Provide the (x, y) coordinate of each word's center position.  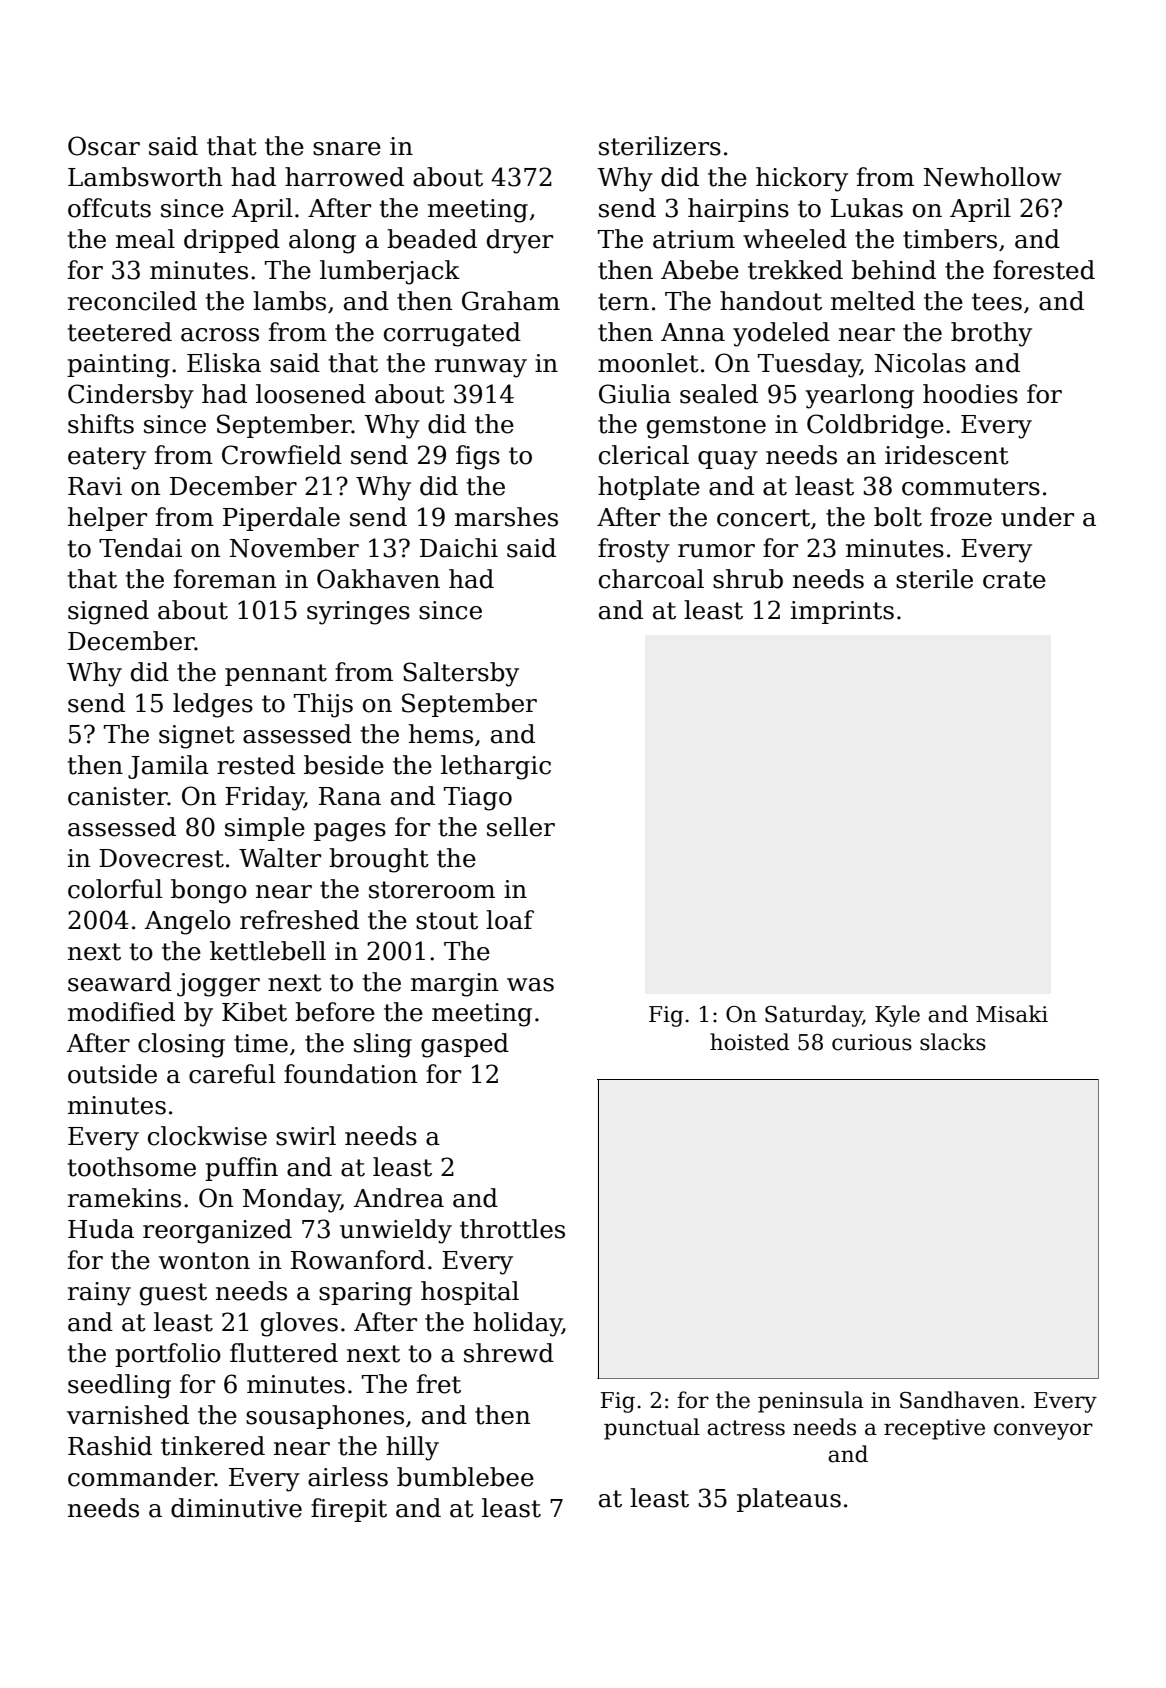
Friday (264, 798)
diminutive (236, 1508)
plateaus (789, 1500)
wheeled (795, 239)
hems (441, 734)
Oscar (104, 146)
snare (347, 149)
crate (1014, 580)
